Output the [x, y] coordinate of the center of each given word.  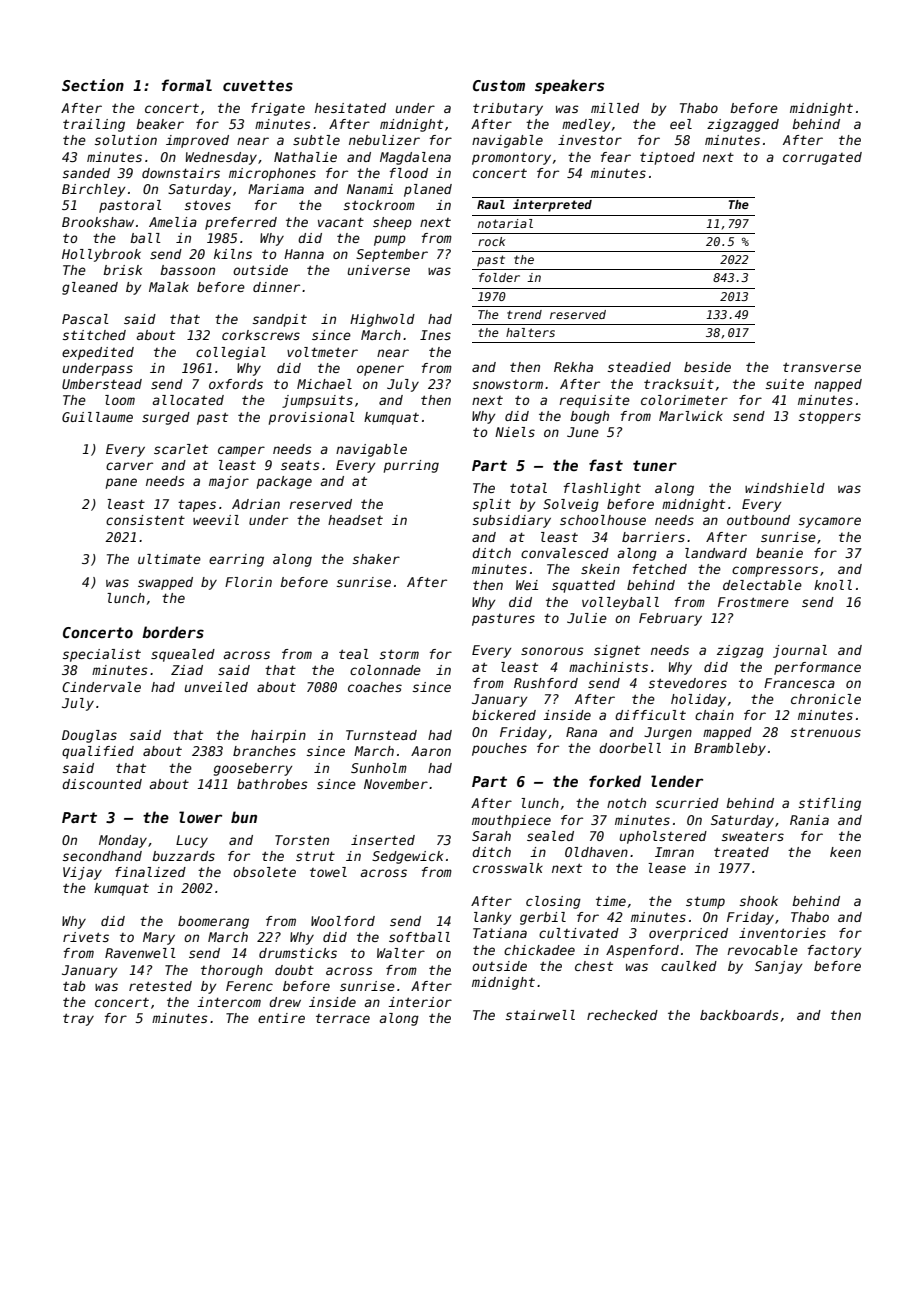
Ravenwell [140, 953]
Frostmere [753, 602]
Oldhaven [596, 852]
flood [409, 173]
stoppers [830, 417]
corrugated [822, 158]
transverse [822, 367]
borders [173, 632]
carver [129, 466]
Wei [527, 585]
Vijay [82, 873]
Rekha [573, 367]
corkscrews [261, 335]
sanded [86, 173]
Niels [515, 432]
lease [667, 868]
